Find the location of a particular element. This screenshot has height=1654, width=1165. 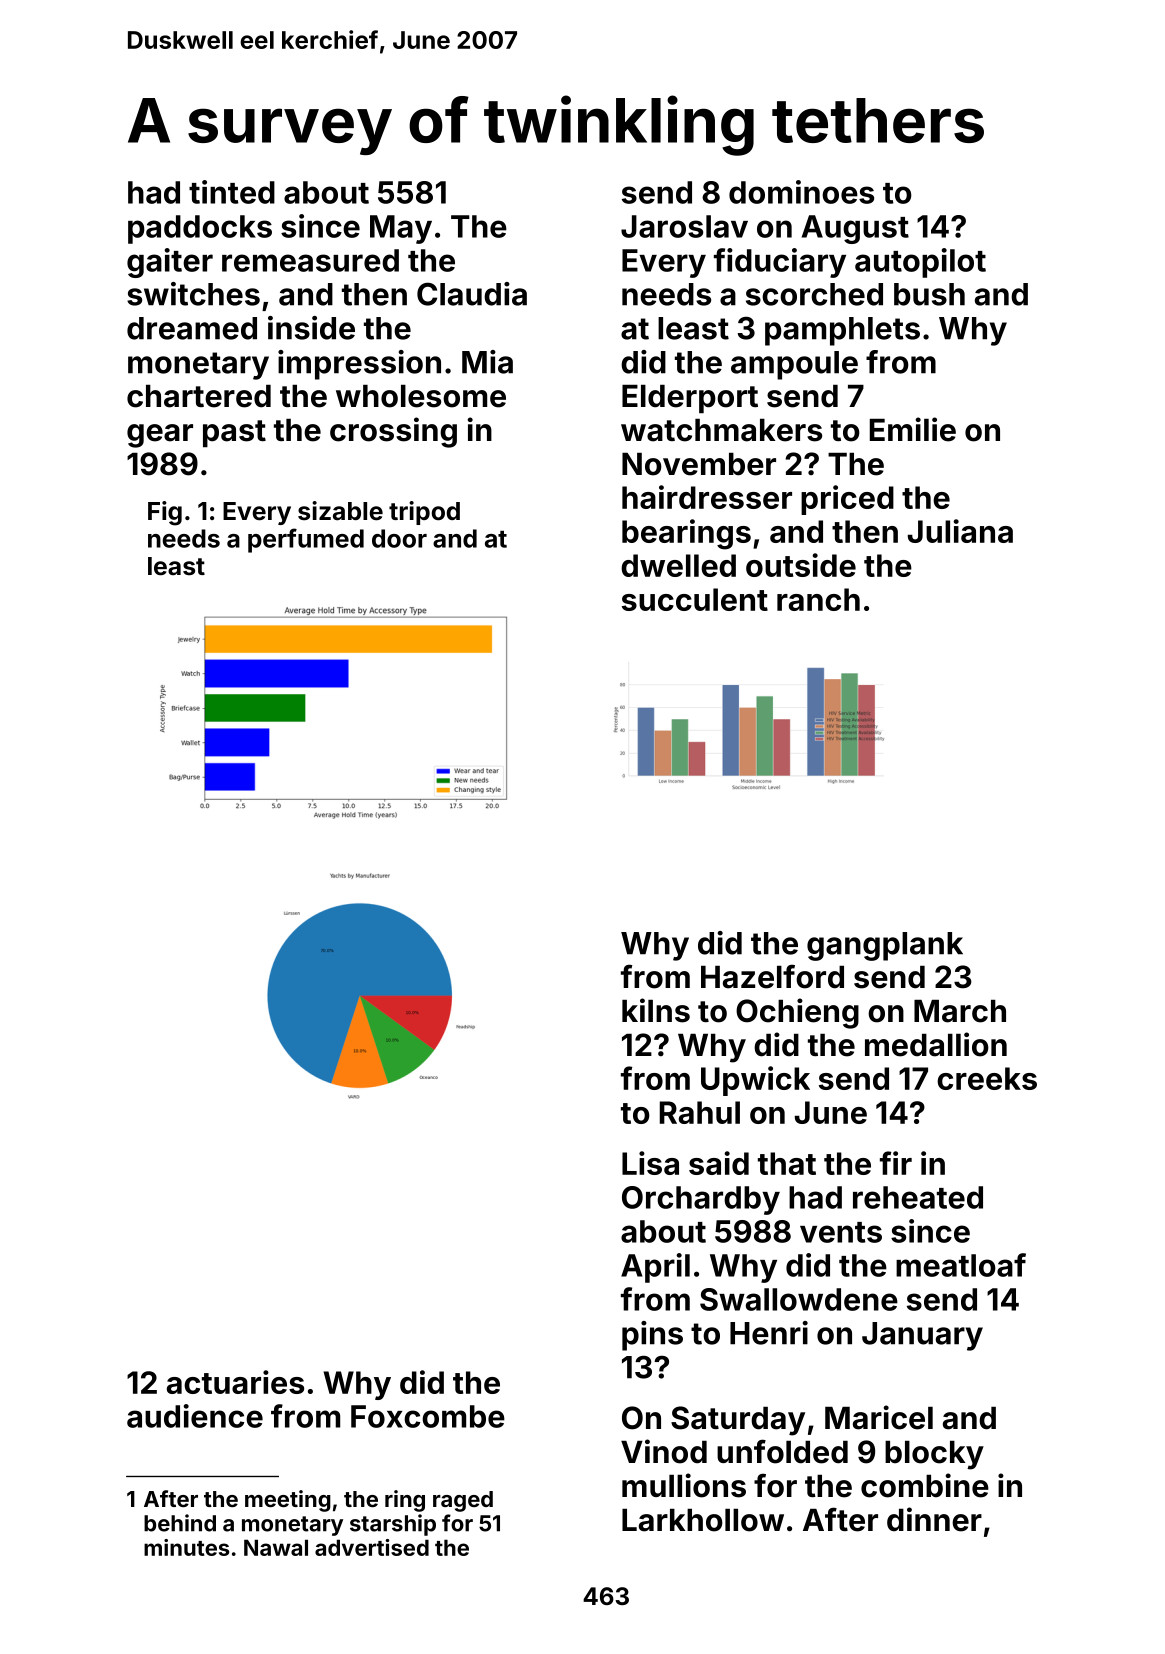

Juliana is located at coordinates (960, 531).
